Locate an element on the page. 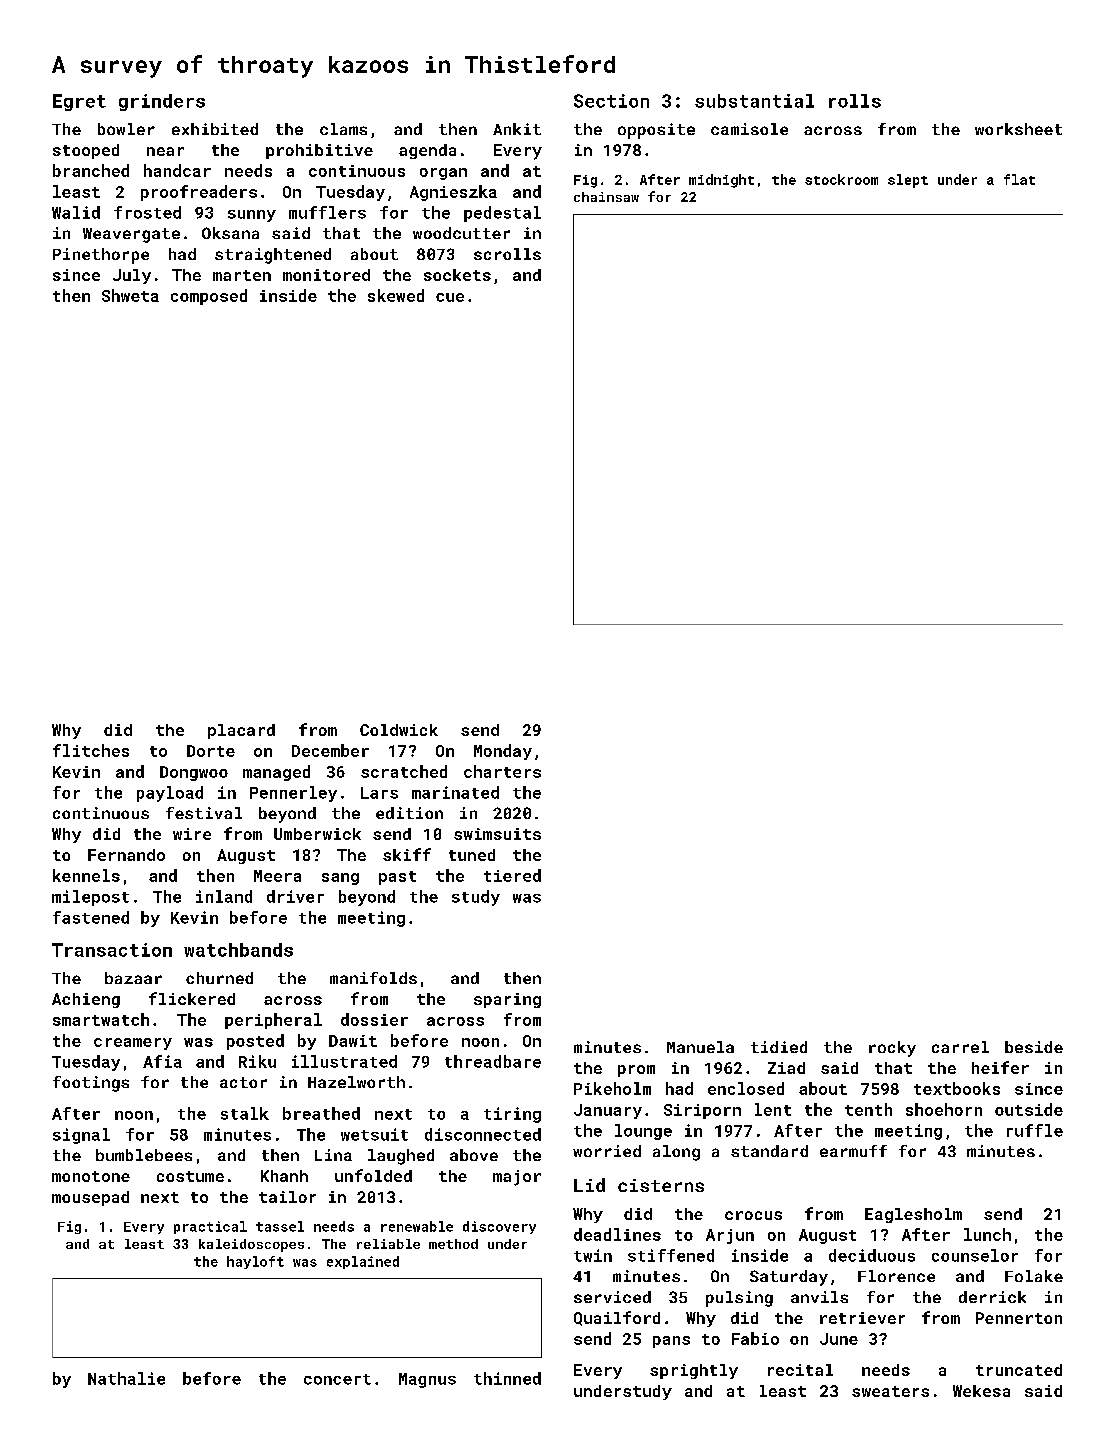 The width and height of the page is (1115, 1443). Shweta is located at coordinates (130, 295).
